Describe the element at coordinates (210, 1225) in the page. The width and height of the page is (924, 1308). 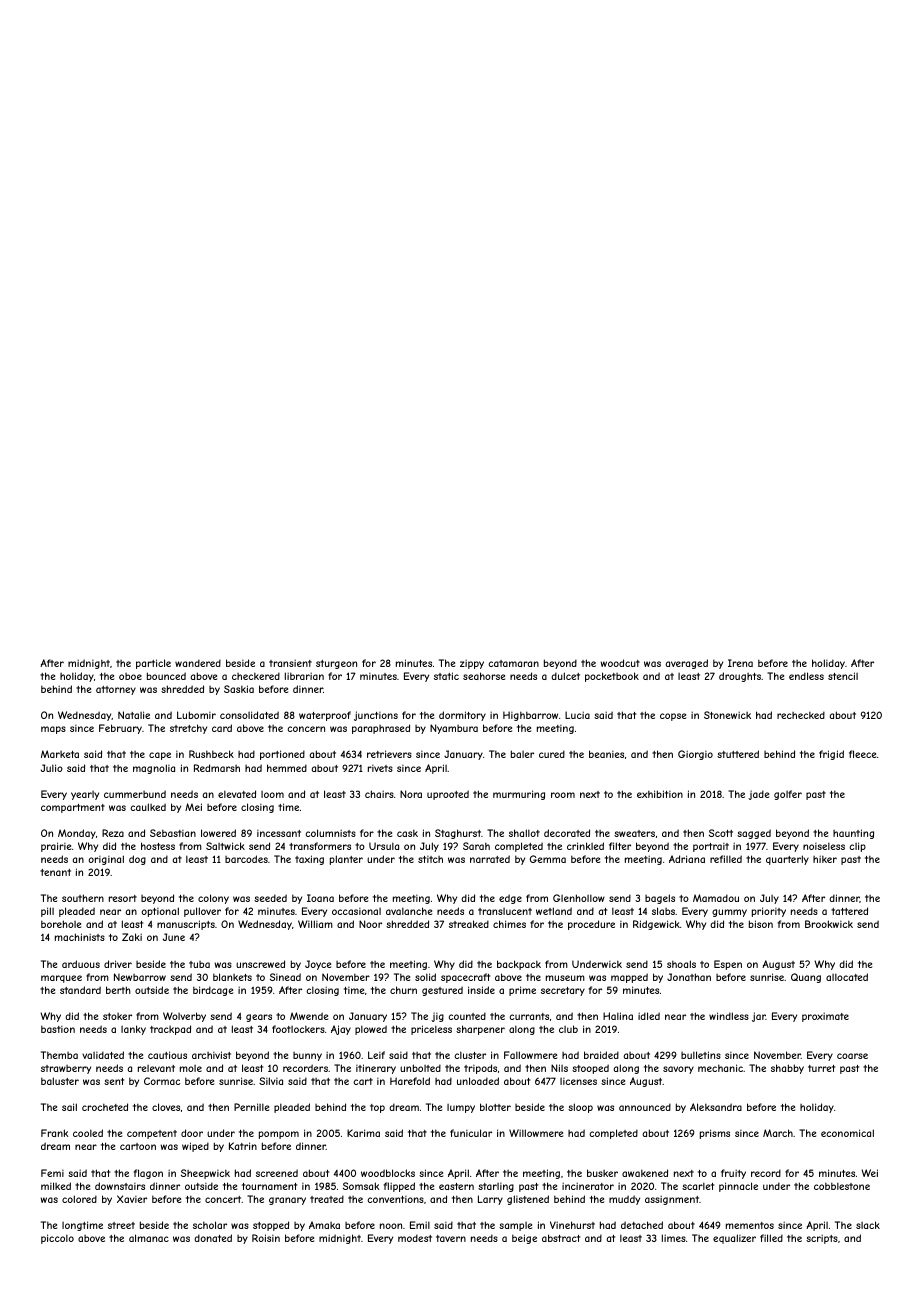
I see `scholar` at that location.
